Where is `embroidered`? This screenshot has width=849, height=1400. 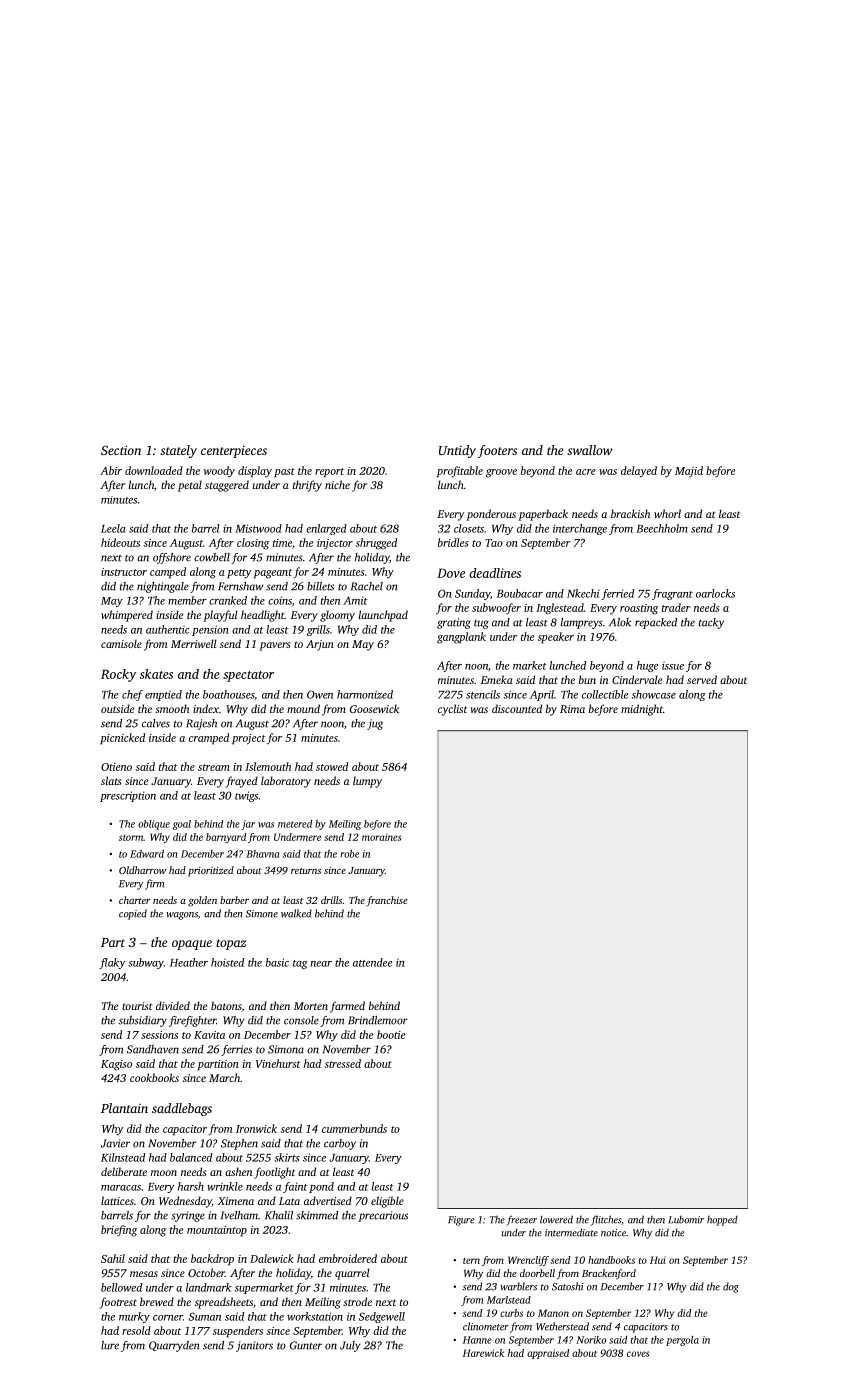 embroidered is located at coordinates (348, 1258).
